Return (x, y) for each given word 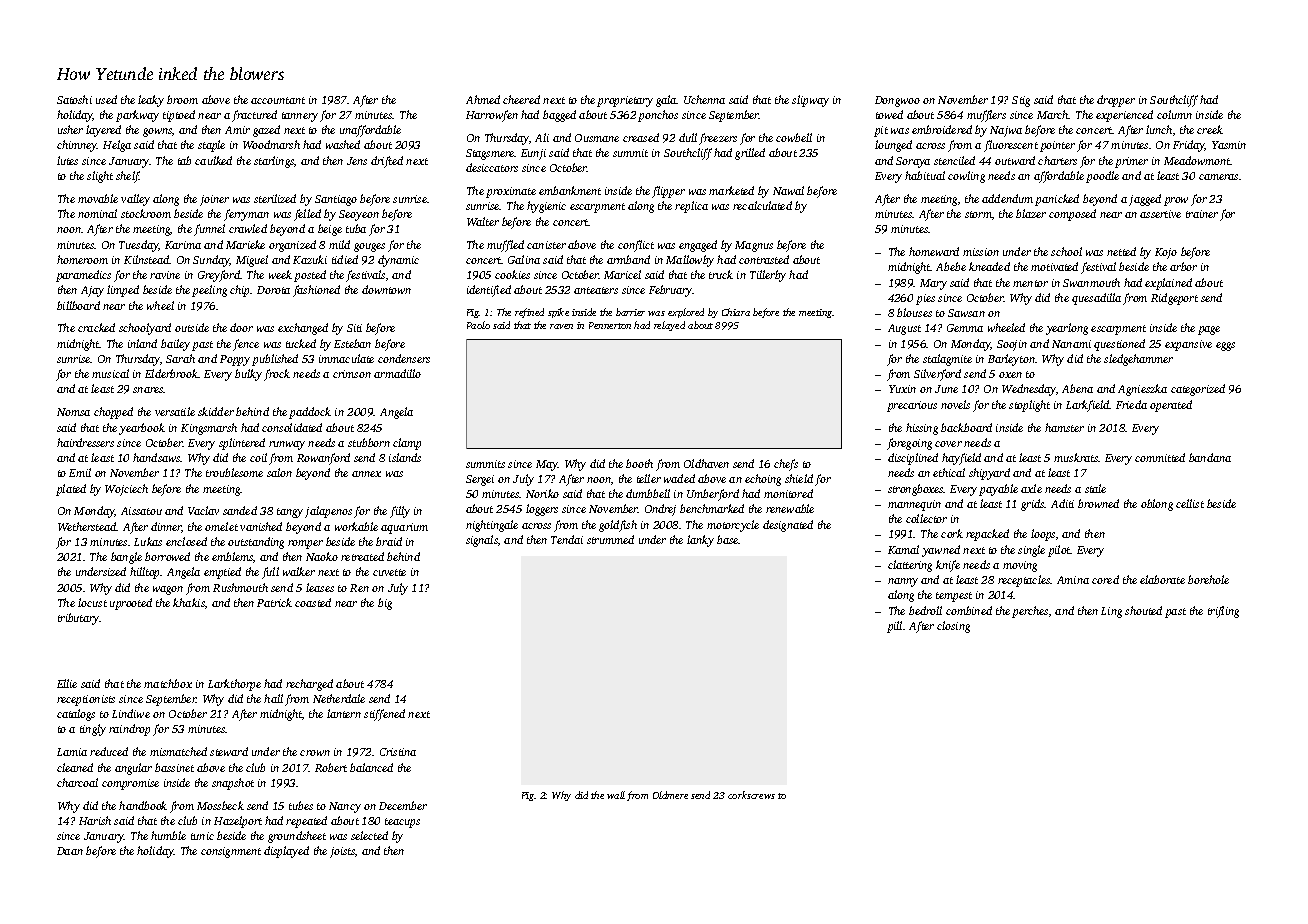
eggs (1225, 346)
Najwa (1006, 131)
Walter (483, 221)
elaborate (1162, 579)
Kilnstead (147, 259)
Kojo (1166, 253)
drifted (387, 162)
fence (246, 345)
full (270, 573)
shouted (1143, 610)
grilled (750, 154)
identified (489, 291)
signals (482, 541)
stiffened (384, 715)
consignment (231, 852)
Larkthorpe (234, 685)
